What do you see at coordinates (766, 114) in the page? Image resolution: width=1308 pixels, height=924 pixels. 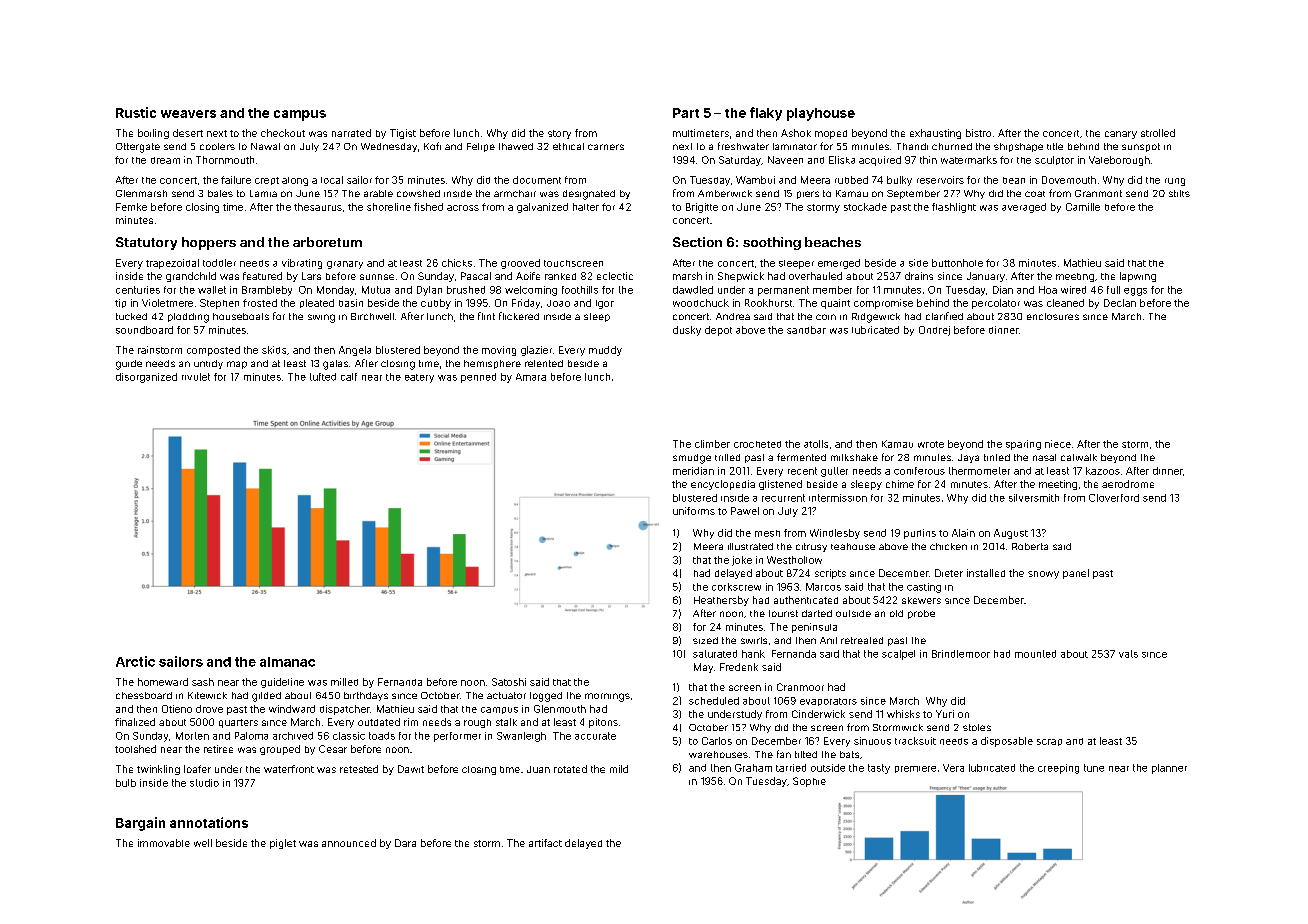 I see `flaky` at bounding box center [766, 114].
